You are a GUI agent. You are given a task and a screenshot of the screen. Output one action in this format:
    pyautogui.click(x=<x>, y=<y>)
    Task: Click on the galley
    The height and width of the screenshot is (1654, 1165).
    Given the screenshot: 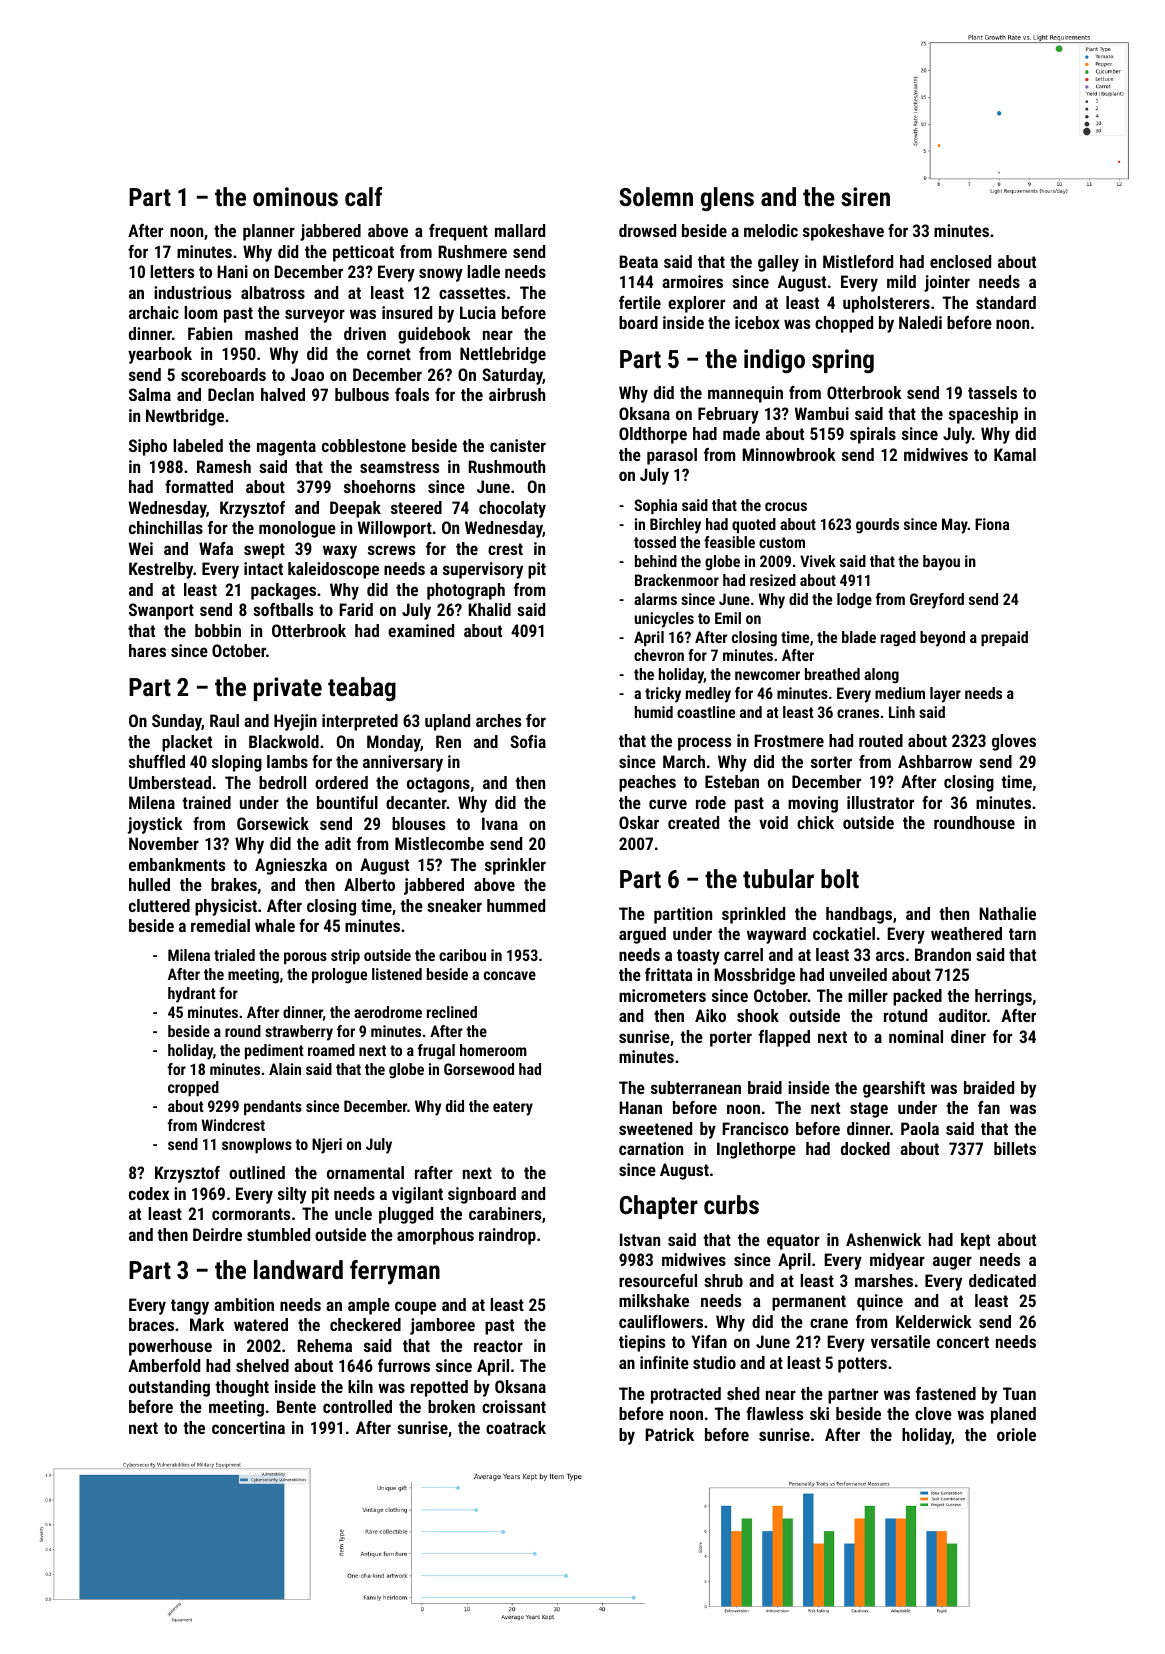 What is the action you would take?
    pyautogui.click(x=778, y=263)
